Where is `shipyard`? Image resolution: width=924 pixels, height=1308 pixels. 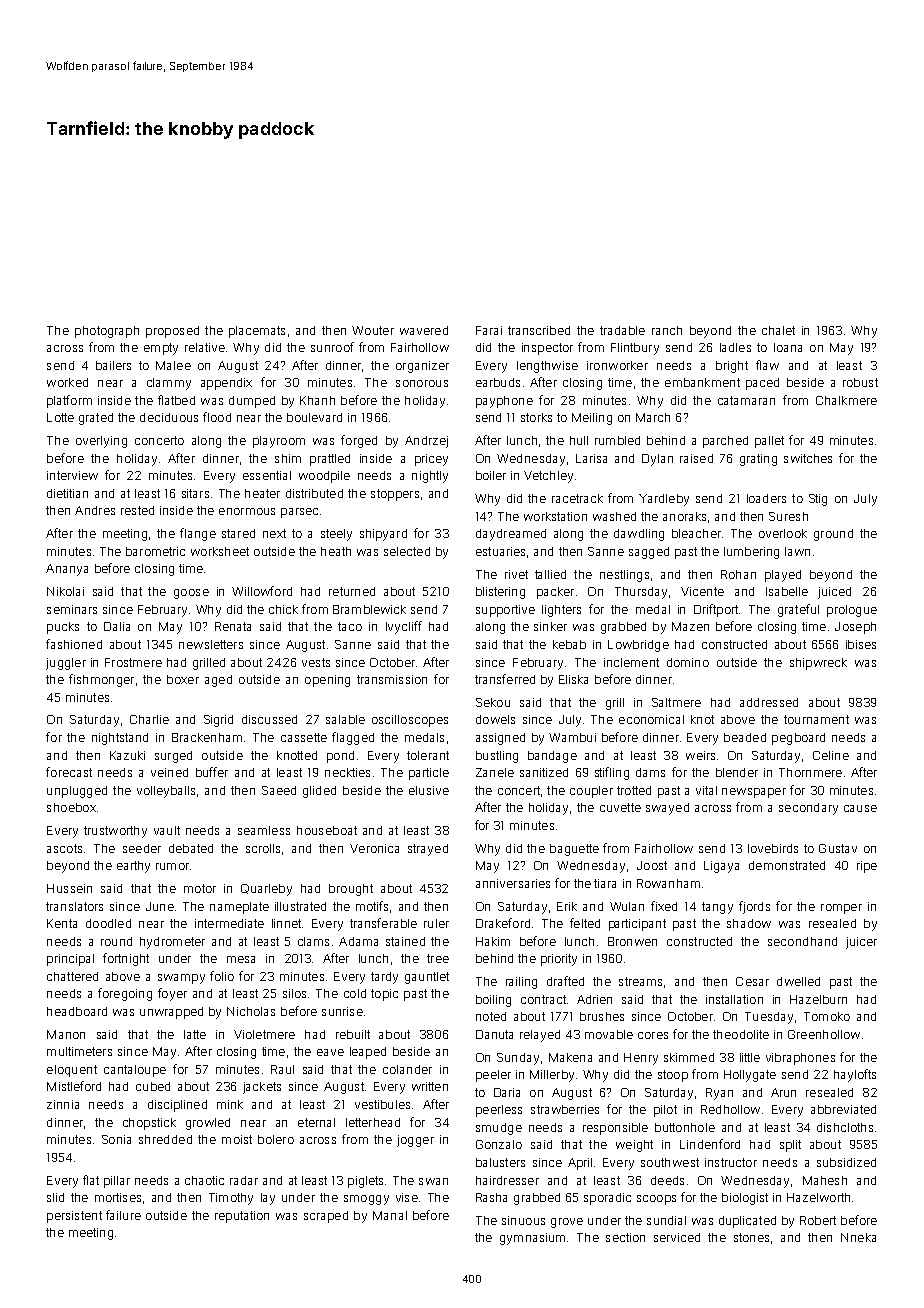
shipyard is located at coordinates (383, 535).
